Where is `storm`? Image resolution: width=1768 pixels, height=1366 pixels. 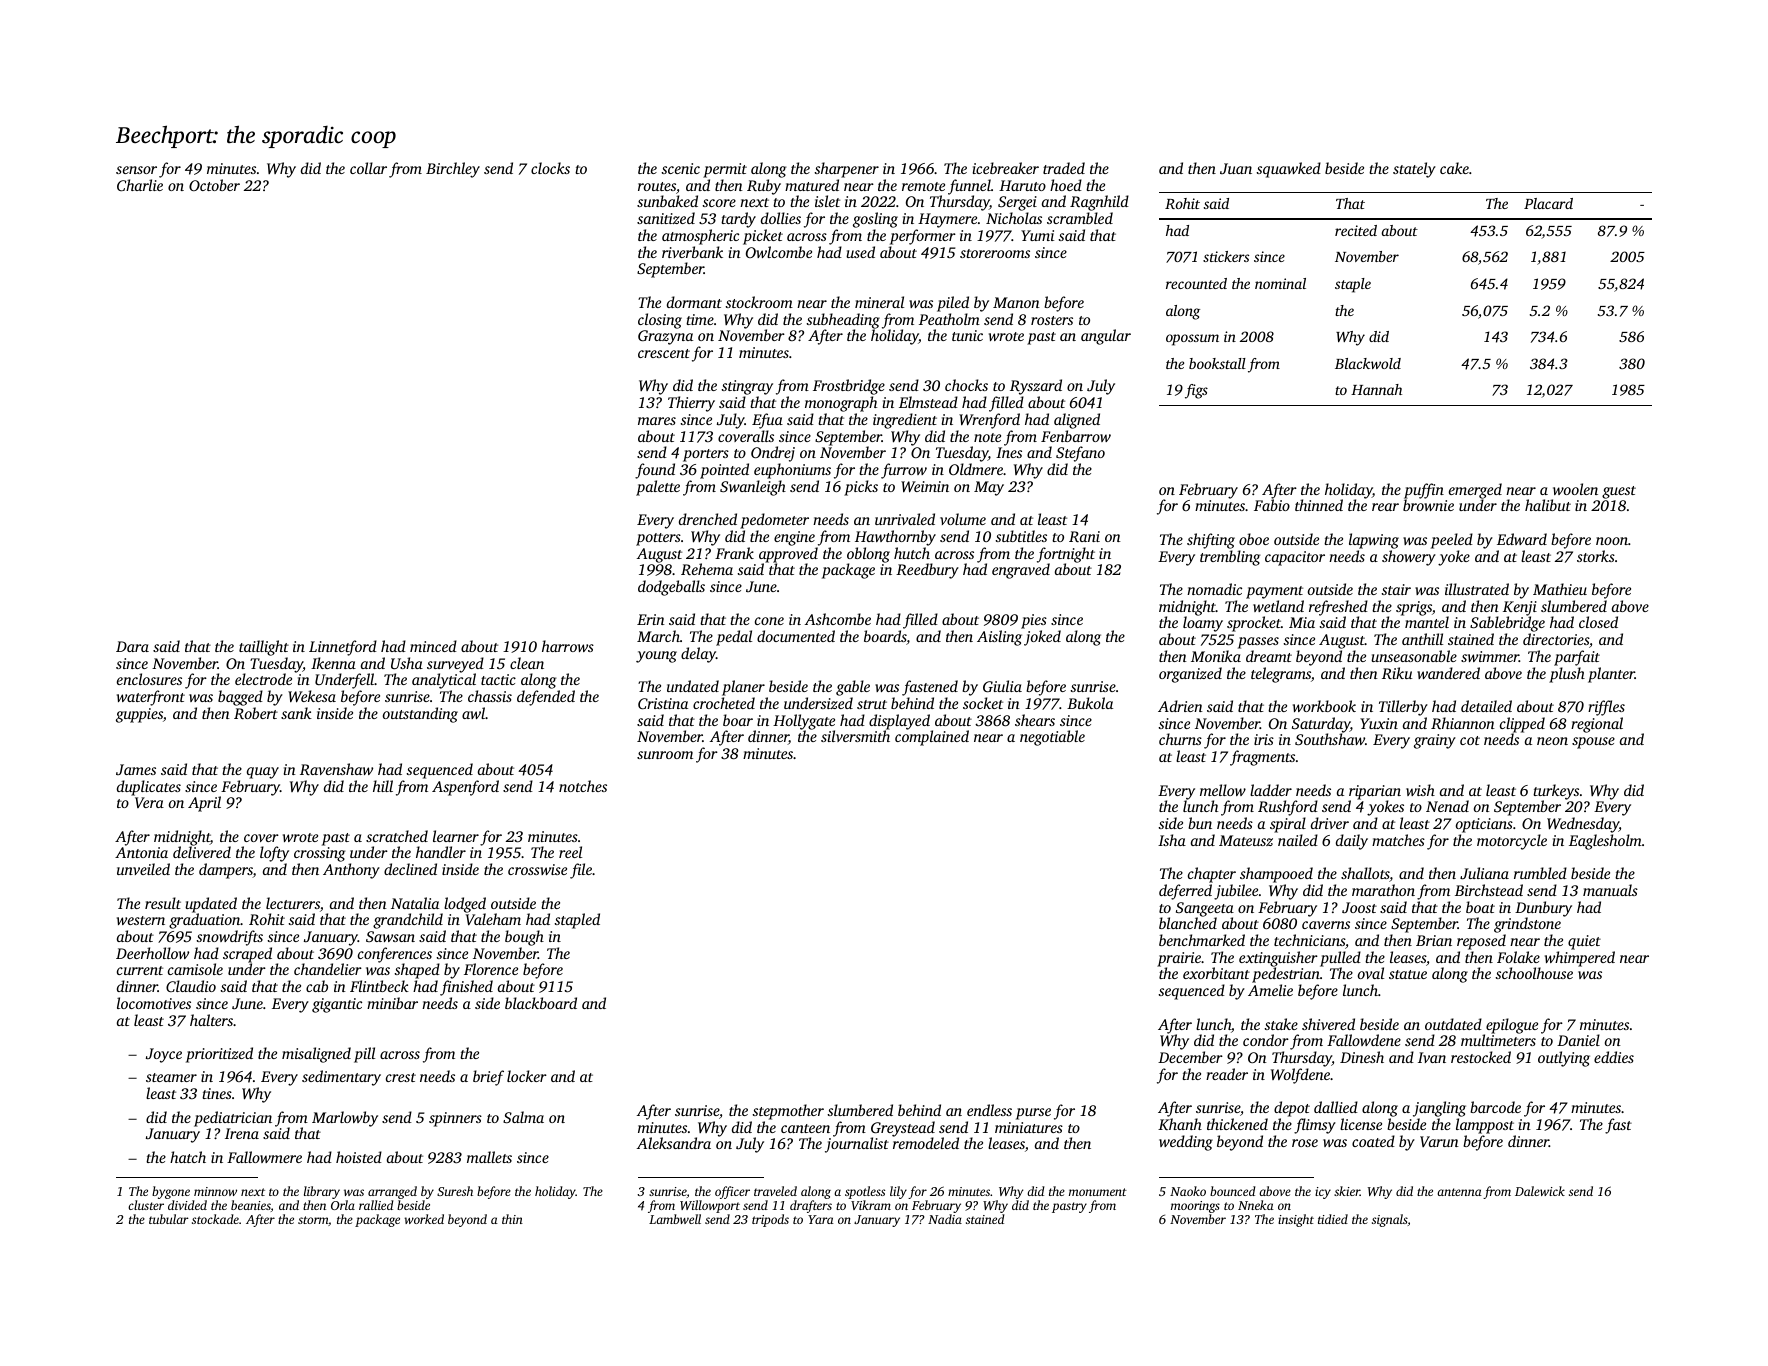
storm is located at coordinates (313, 1220).
